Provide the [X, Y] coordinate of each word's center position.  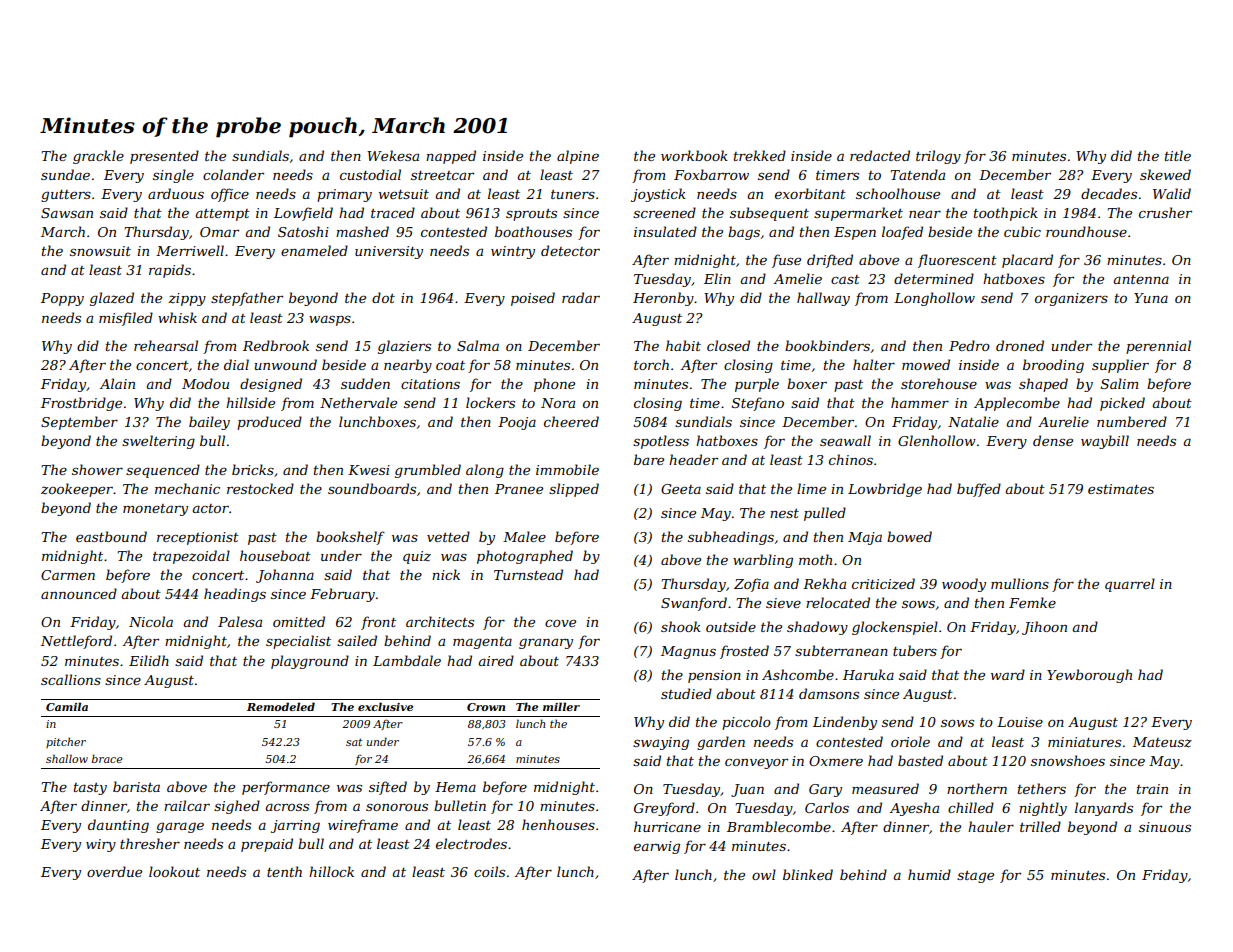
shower [97, 469]
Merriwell [190, 250]
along [485, 471]
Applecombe [1017, 404]
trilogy [938, 157]
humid [929, 874]
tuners [573, 194]
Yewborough [1089, 676]
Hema [455, 787]
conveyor [756, 764]
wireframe [363, 826]
